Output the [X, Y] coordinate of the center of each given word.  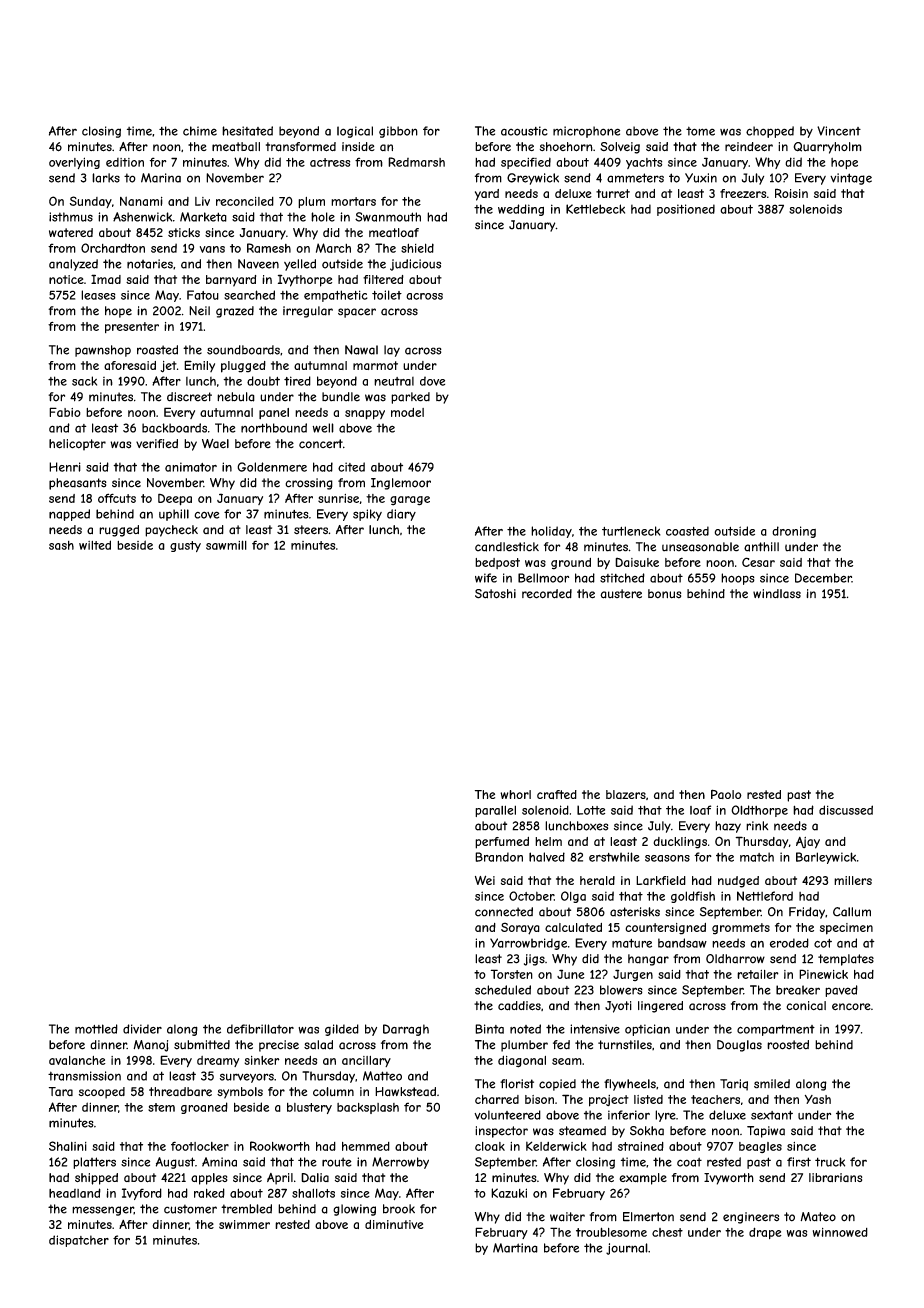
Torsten [512, 974]
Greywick [533, 179]
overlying [74, 163]
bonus [664, 594]
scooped [102, 1093]
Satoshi [495, 594]
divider [142, 1029]
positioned [686, 210]
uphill [174, 515]
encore [851, 1007]
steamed [582, 1131]
